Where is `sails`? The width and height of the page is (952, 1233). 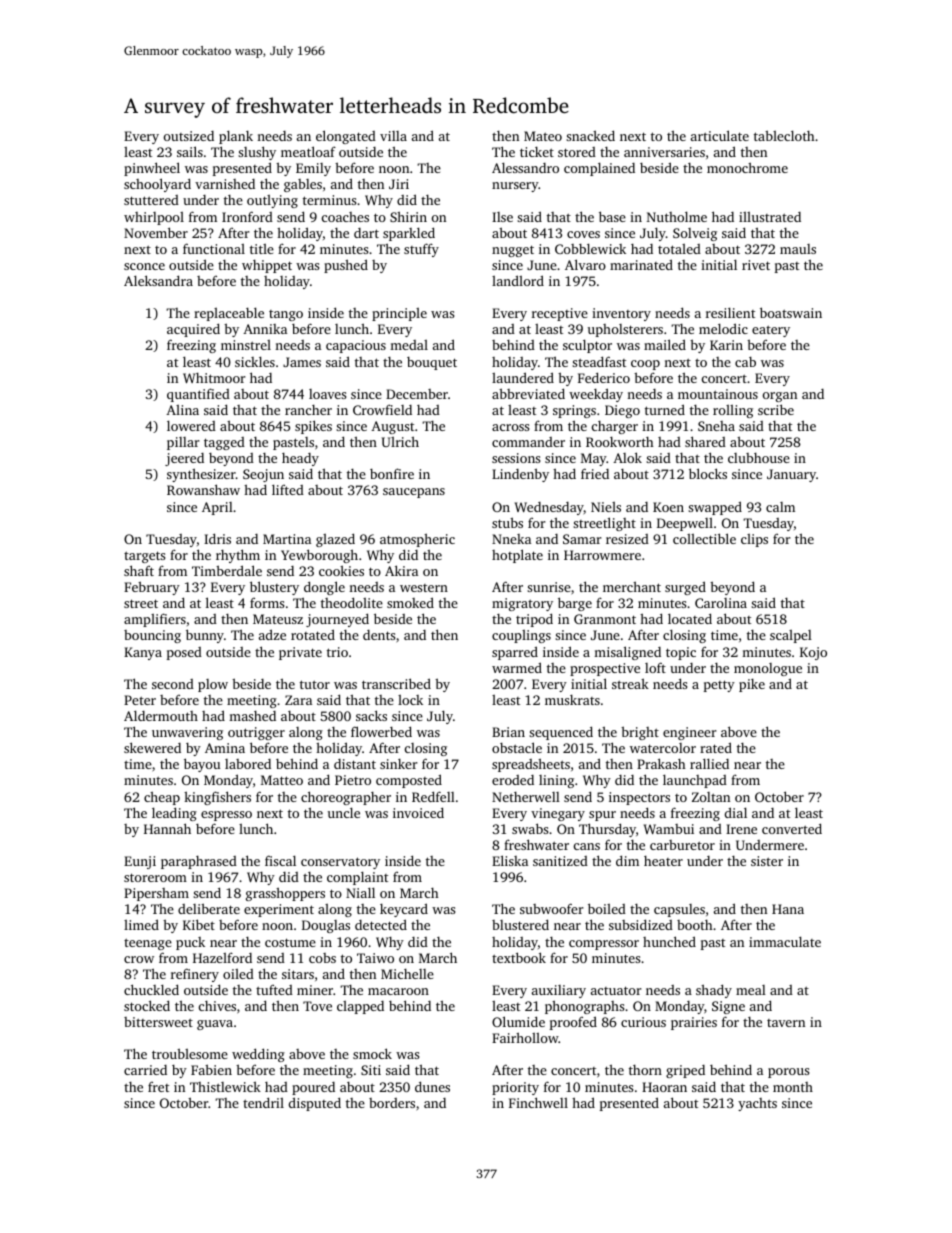
sails is located at coordinates (190, 151).
